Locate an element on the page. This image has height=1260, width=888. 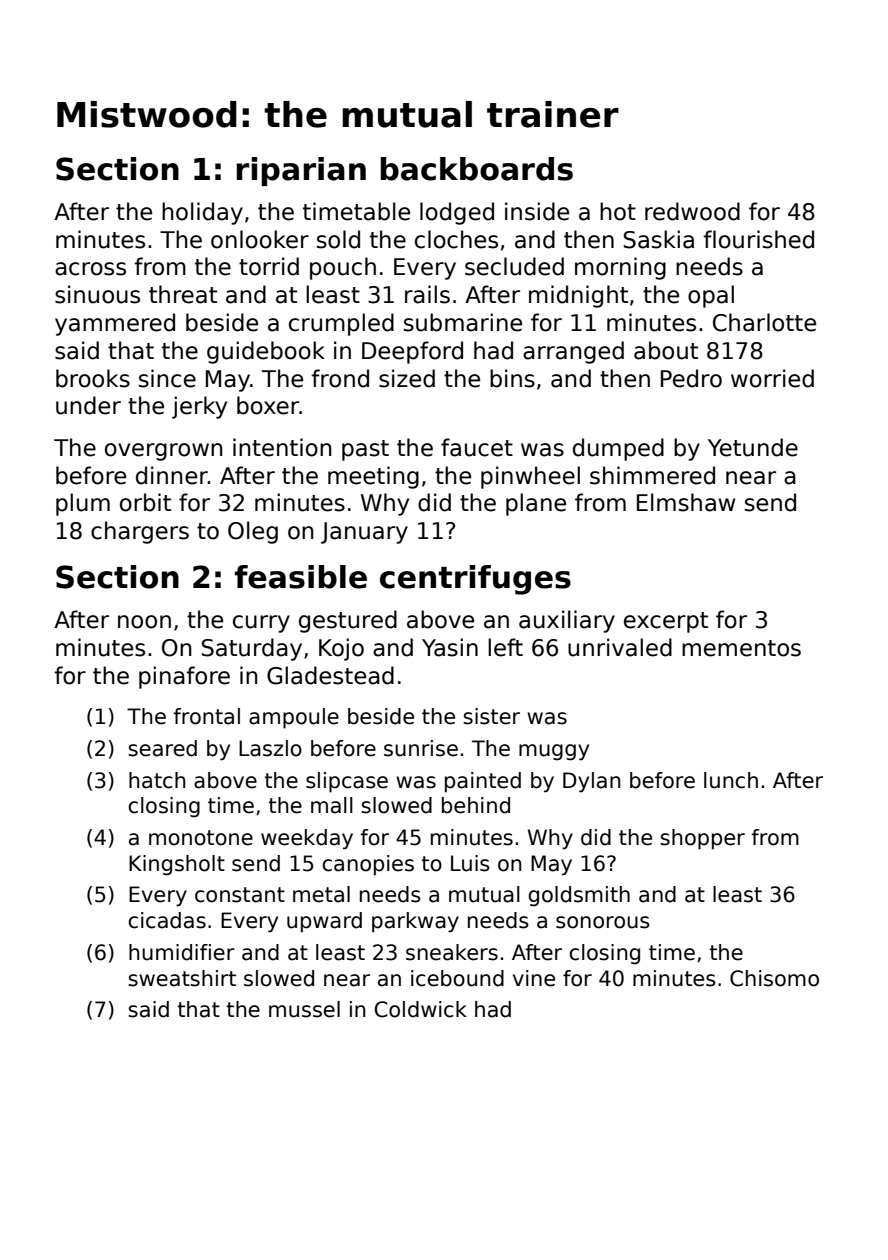
Elmshaw is located at coordinates (686, 502).
